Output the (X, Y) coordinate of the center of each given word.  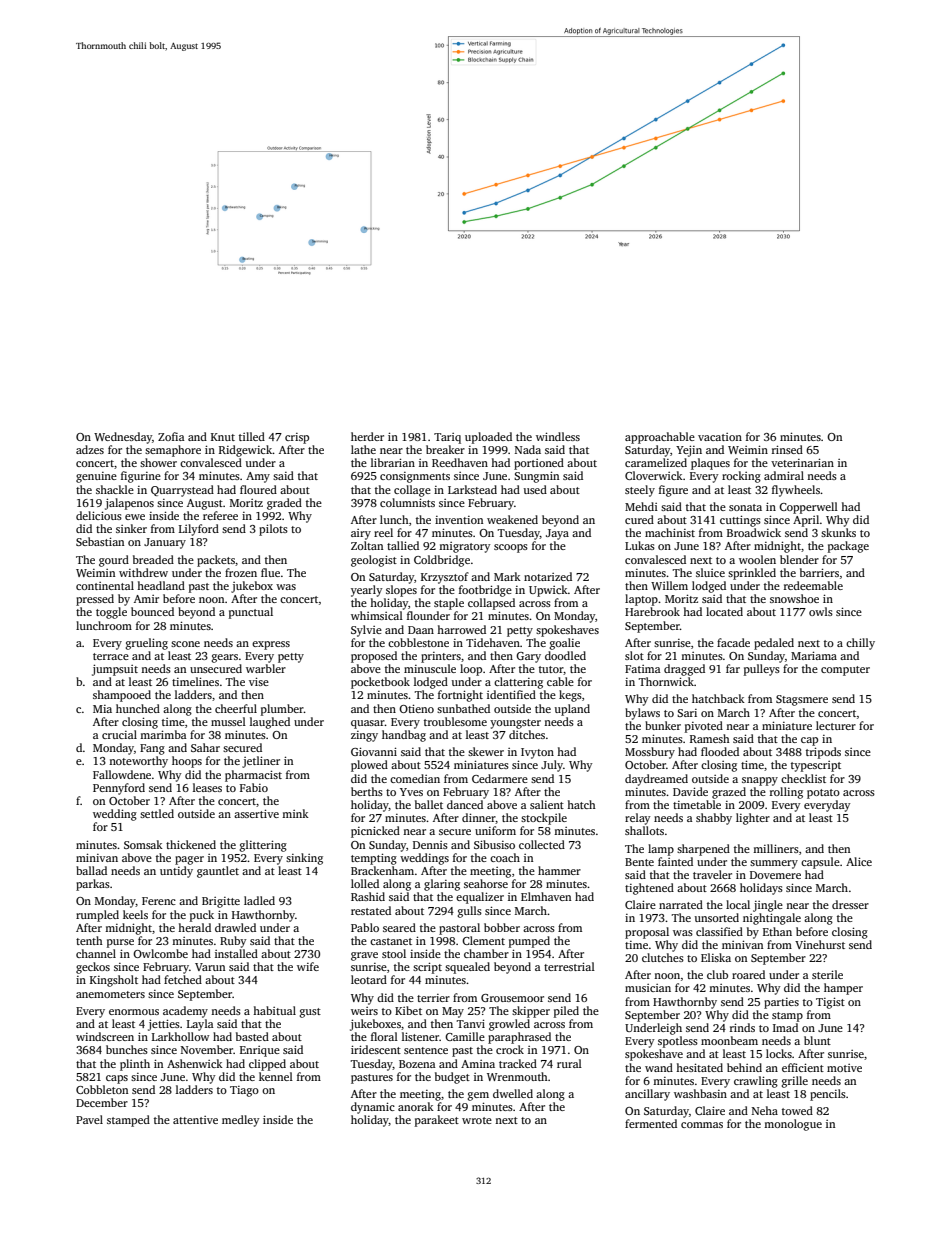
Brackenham (382, 870)
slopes (401, 591)
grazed (729, 793)
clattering (518, 683)
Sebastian (100, 541)
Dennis (430, 845)
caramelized (656, 462)
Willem (669, 585)
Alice (859, 861)
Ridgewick (246, 451)
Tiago (244, 1091)
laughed (270, 723)
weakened (512, 519)
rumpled (97, 916)
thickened (191, 844)
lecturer (836, 725)
